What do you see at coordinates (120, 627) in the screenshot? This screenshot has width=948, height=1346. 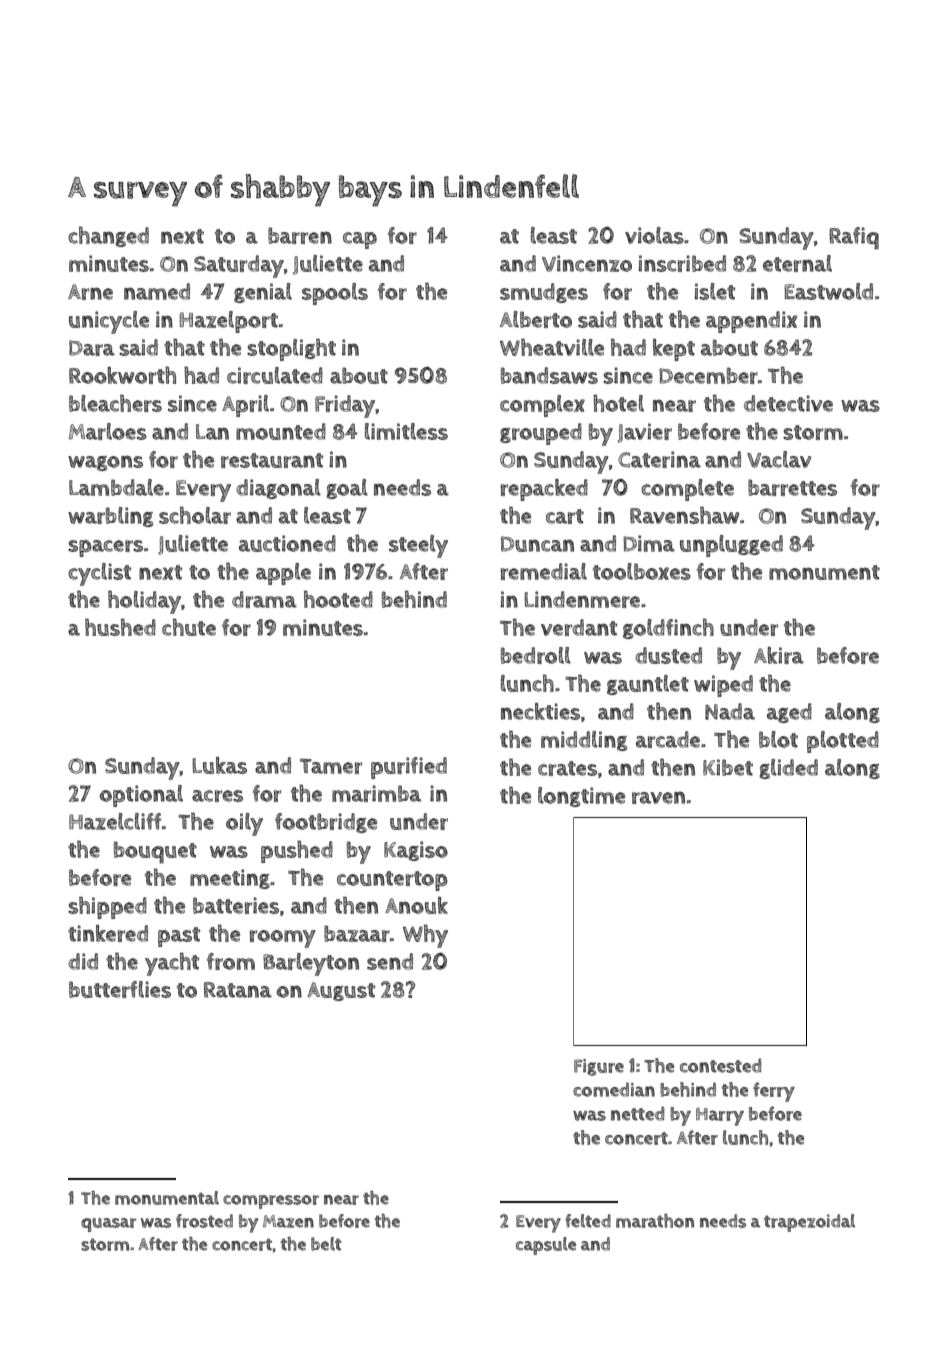 I see `hushed` at bounding box center [120, 627].
